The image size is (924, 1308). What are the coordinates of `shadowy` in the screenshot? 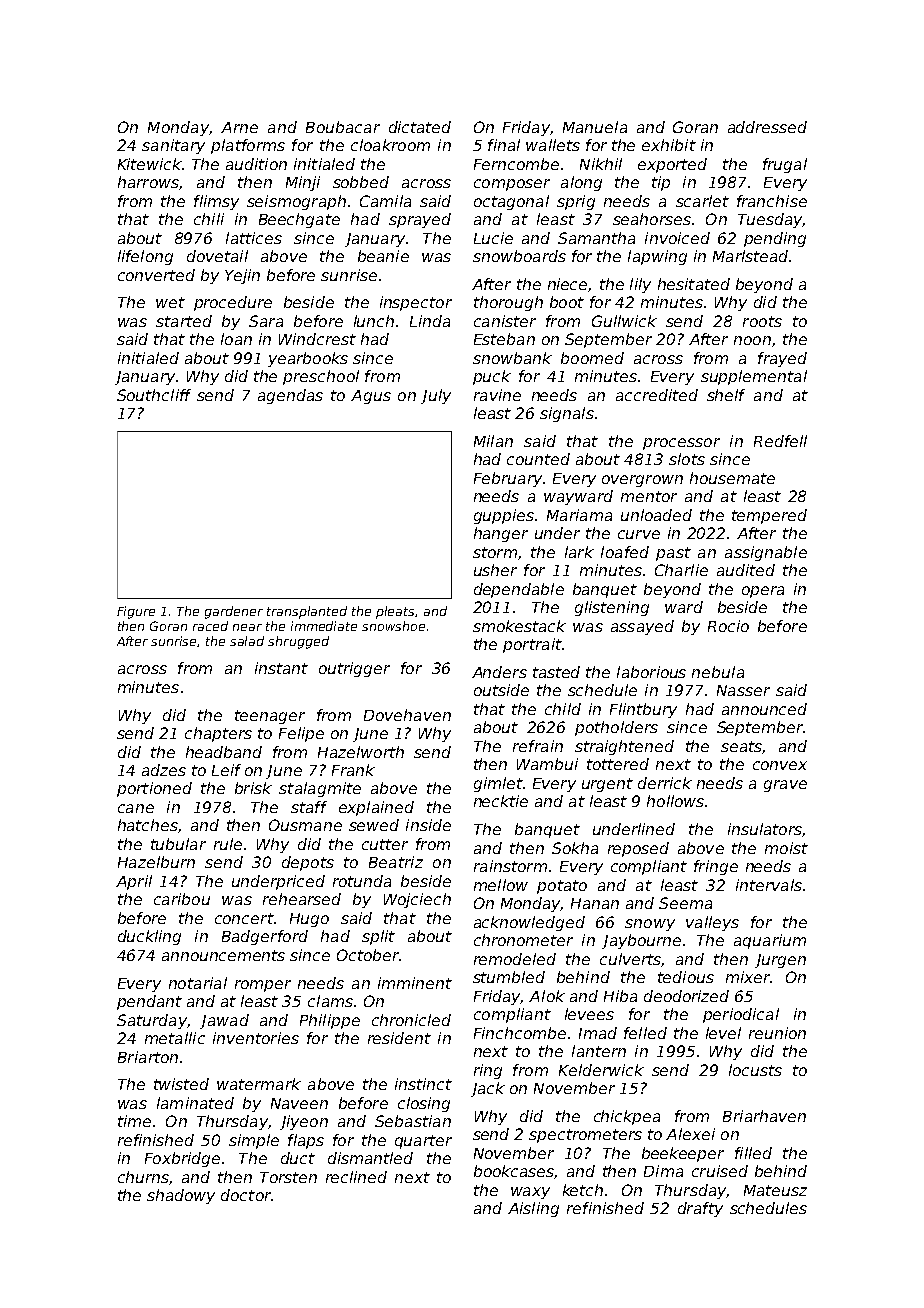 It's located at (181, 1196).
